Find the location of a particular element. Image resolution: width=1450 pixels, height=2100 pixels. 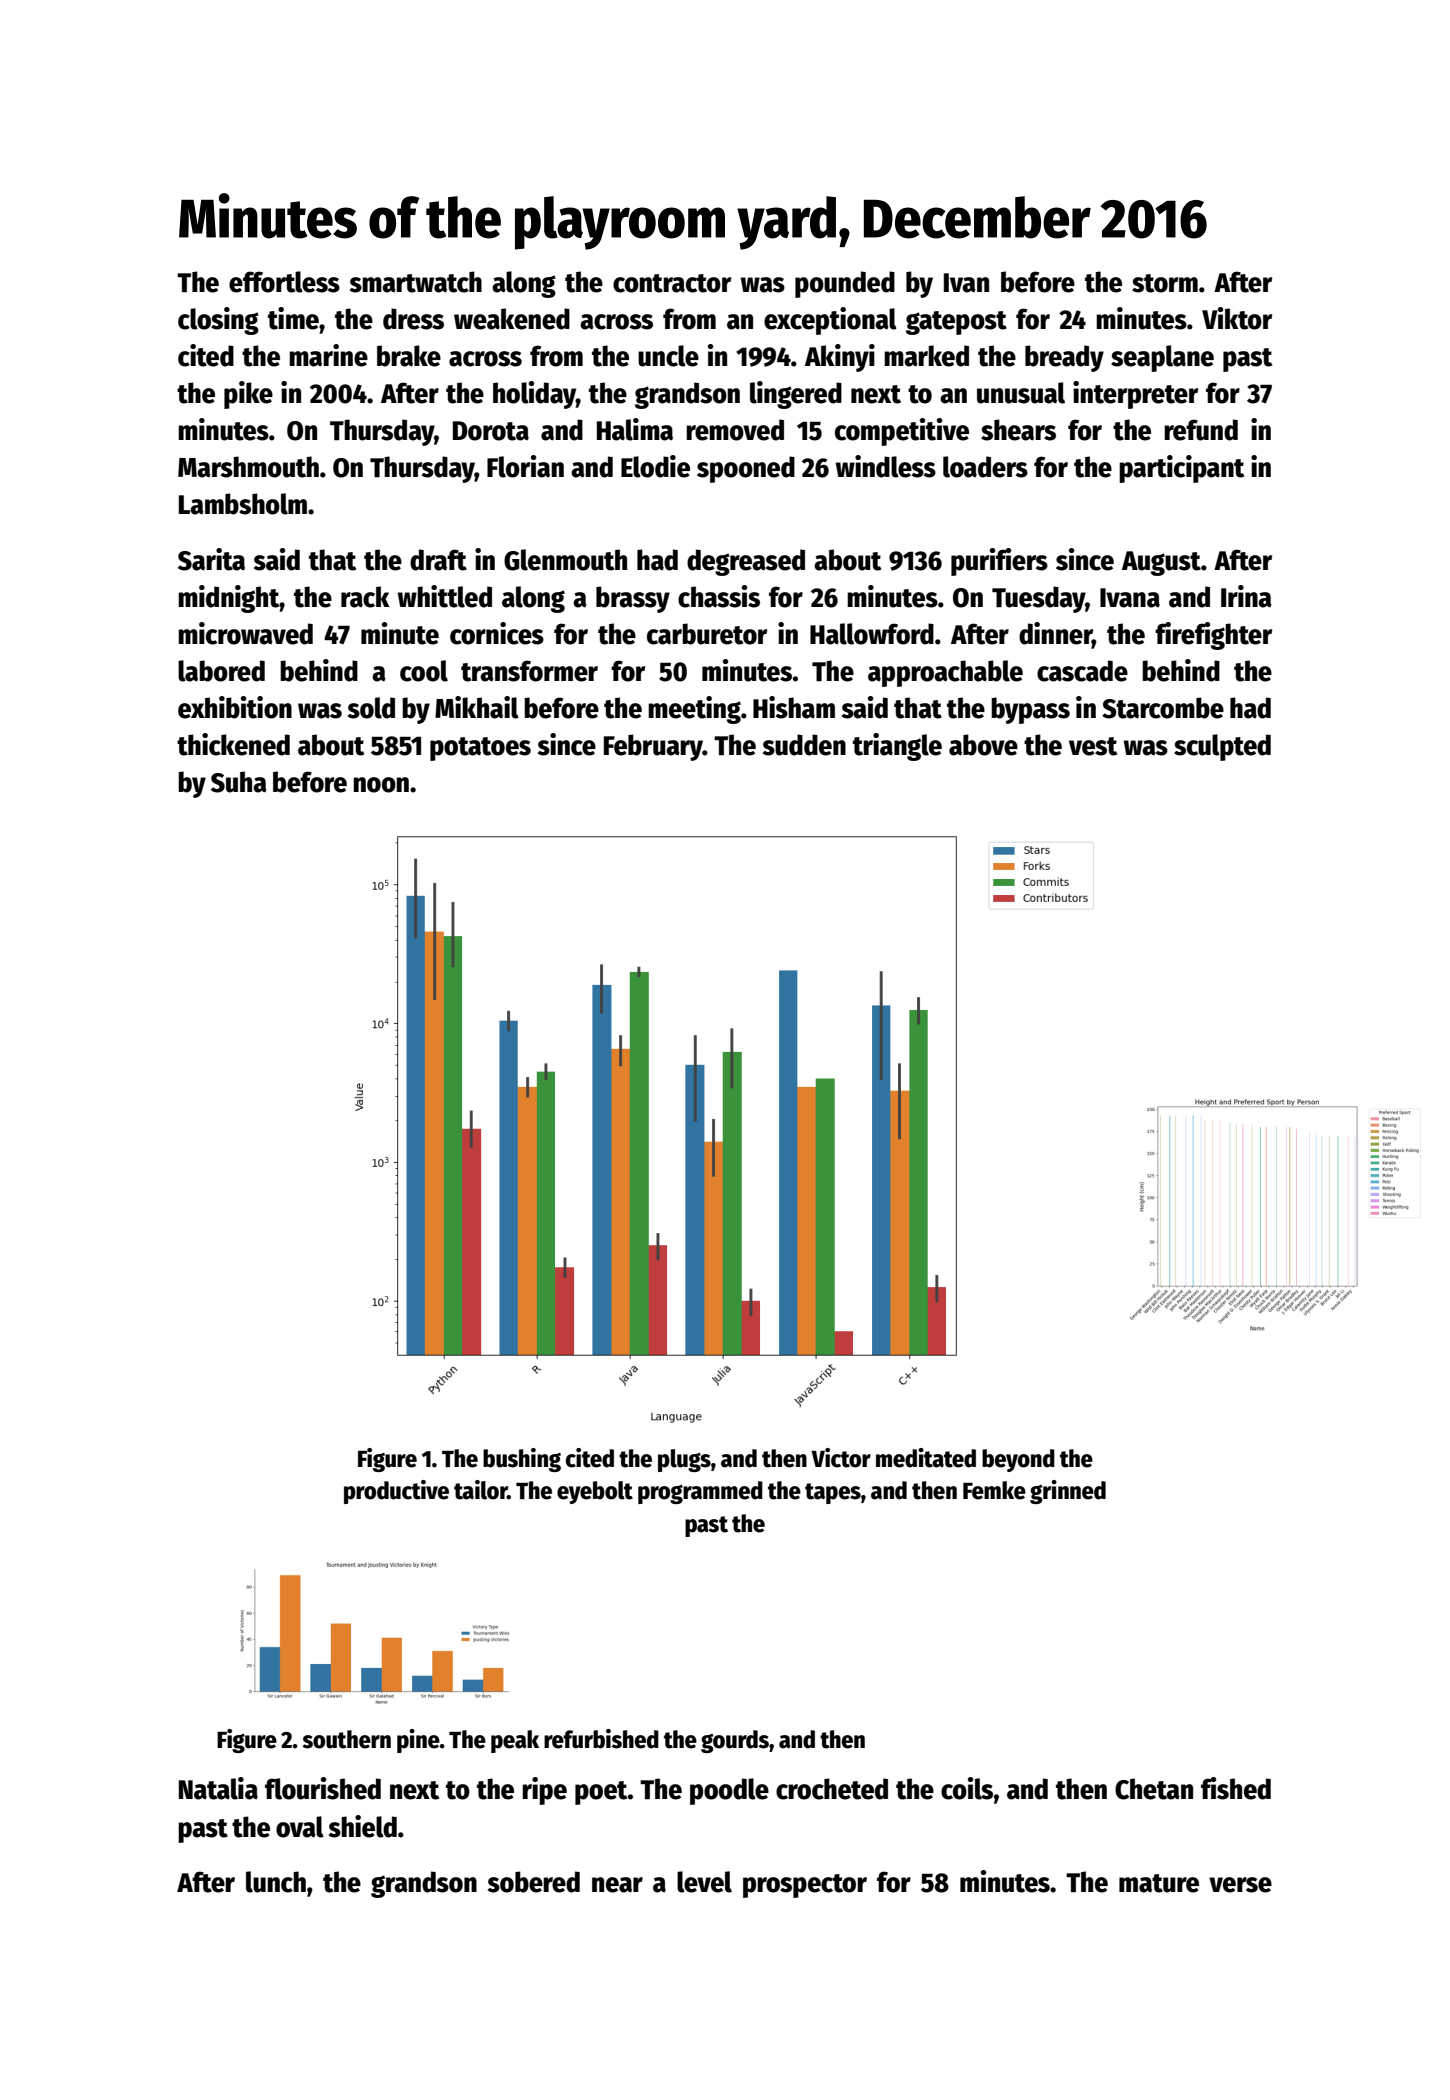

tapes is located at coordinates (833, 1493).
